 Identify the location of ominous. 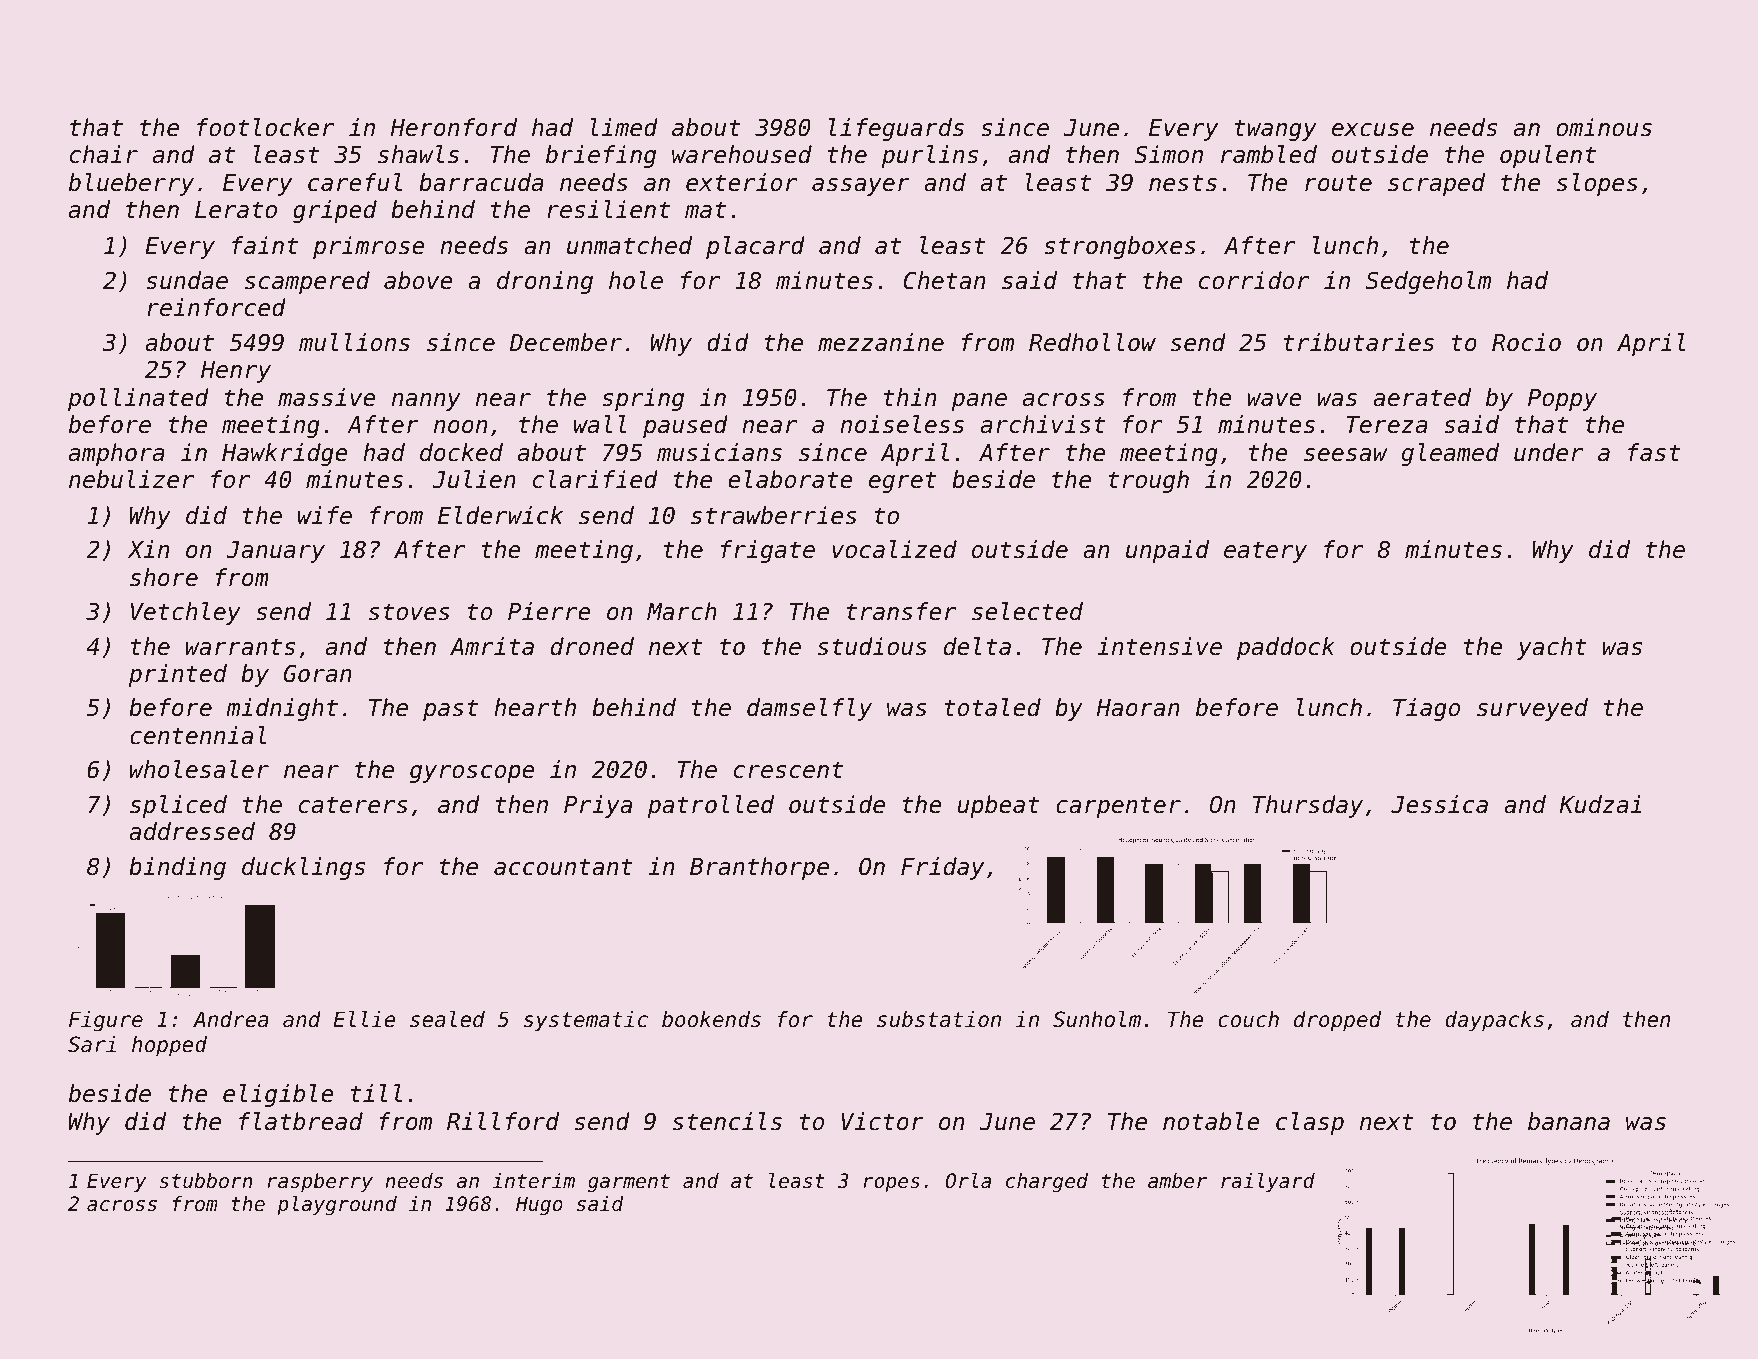
(1604, 127).
